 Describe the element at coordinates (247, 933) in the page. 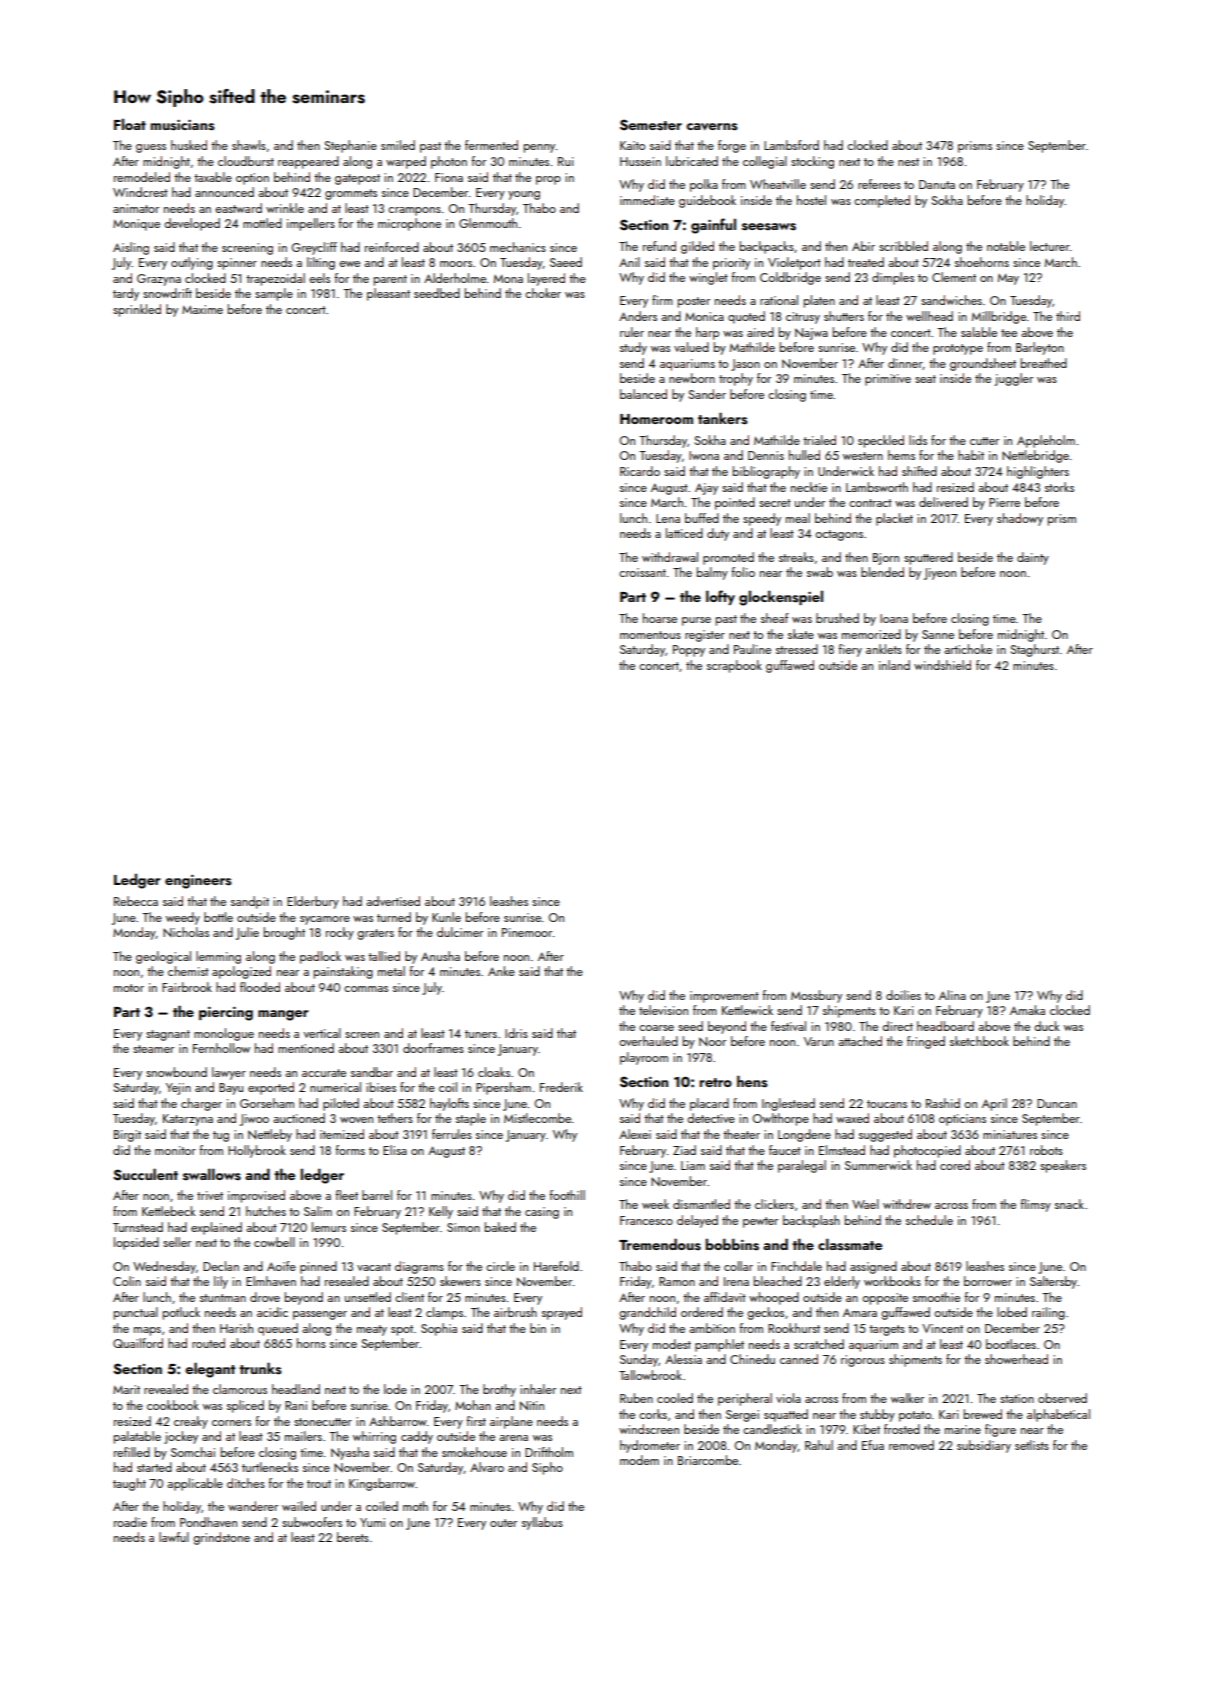

I see `Julie` at that location.
